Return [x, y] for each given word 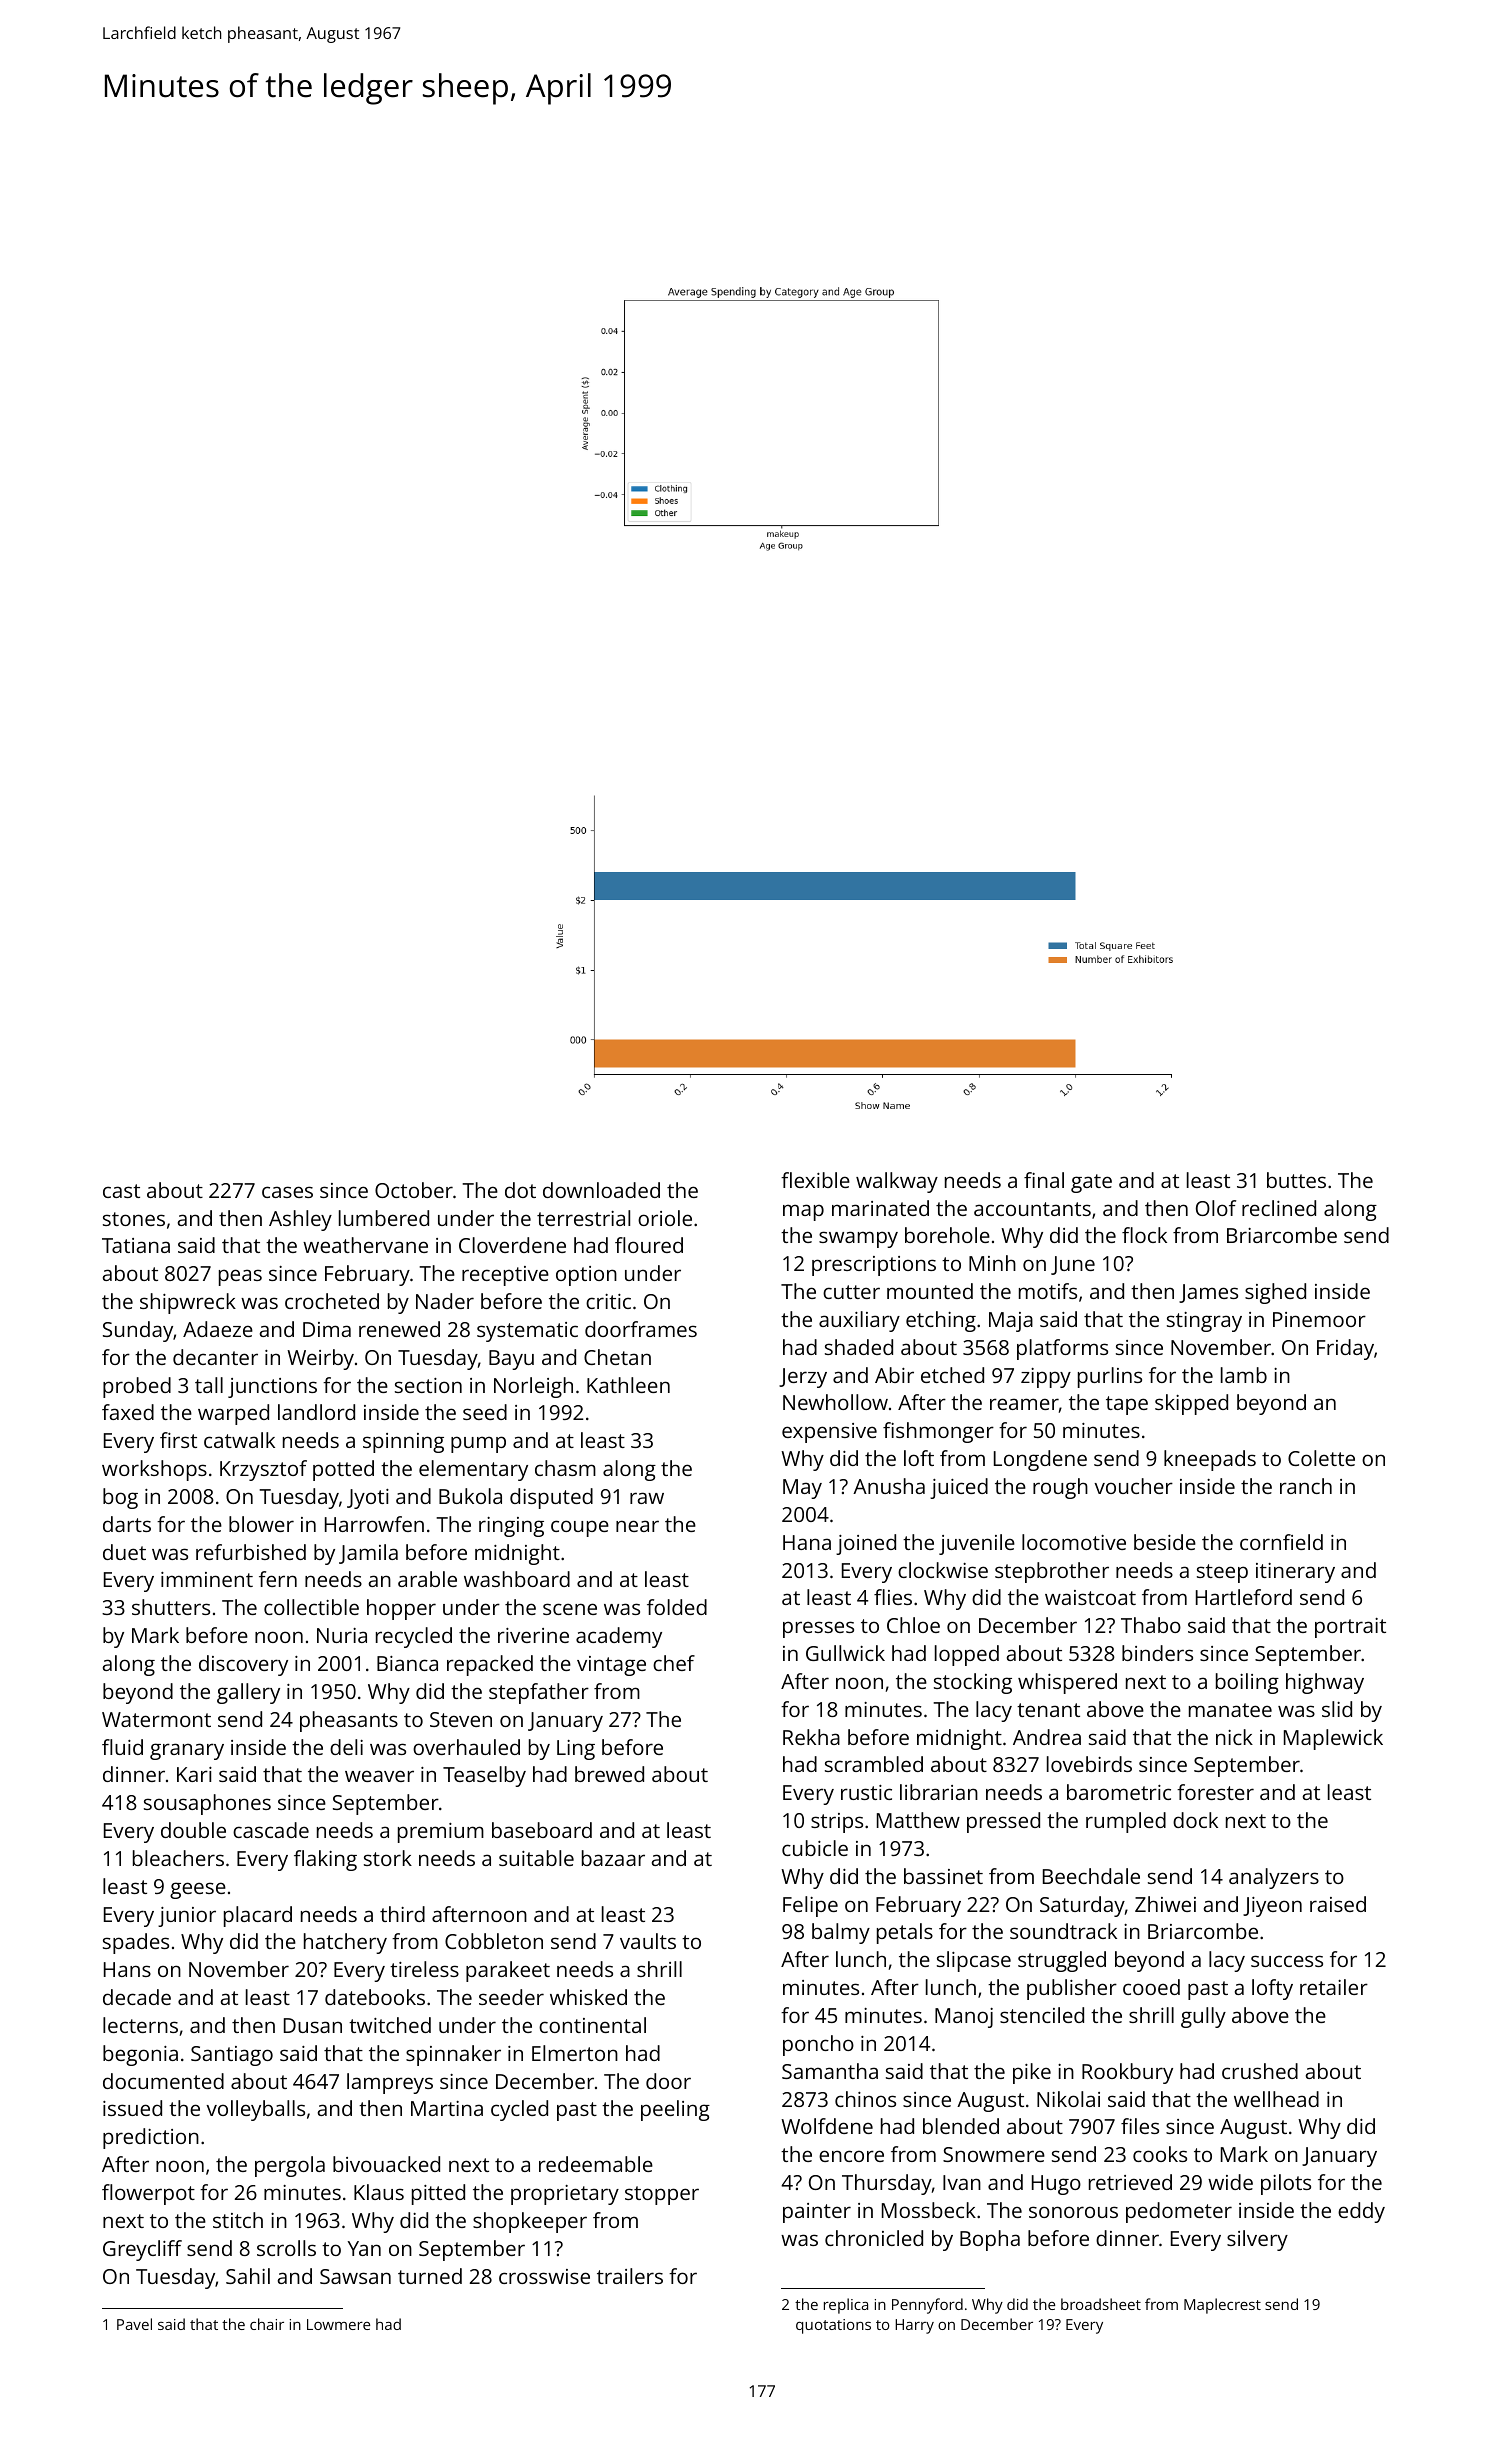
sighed [1275, 1293]
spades [136, 1943]
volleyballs [255, 2110]
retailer [1334, 1987]
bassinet [943, 1876]
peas [240, 1277]
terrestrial [583, 1218]
